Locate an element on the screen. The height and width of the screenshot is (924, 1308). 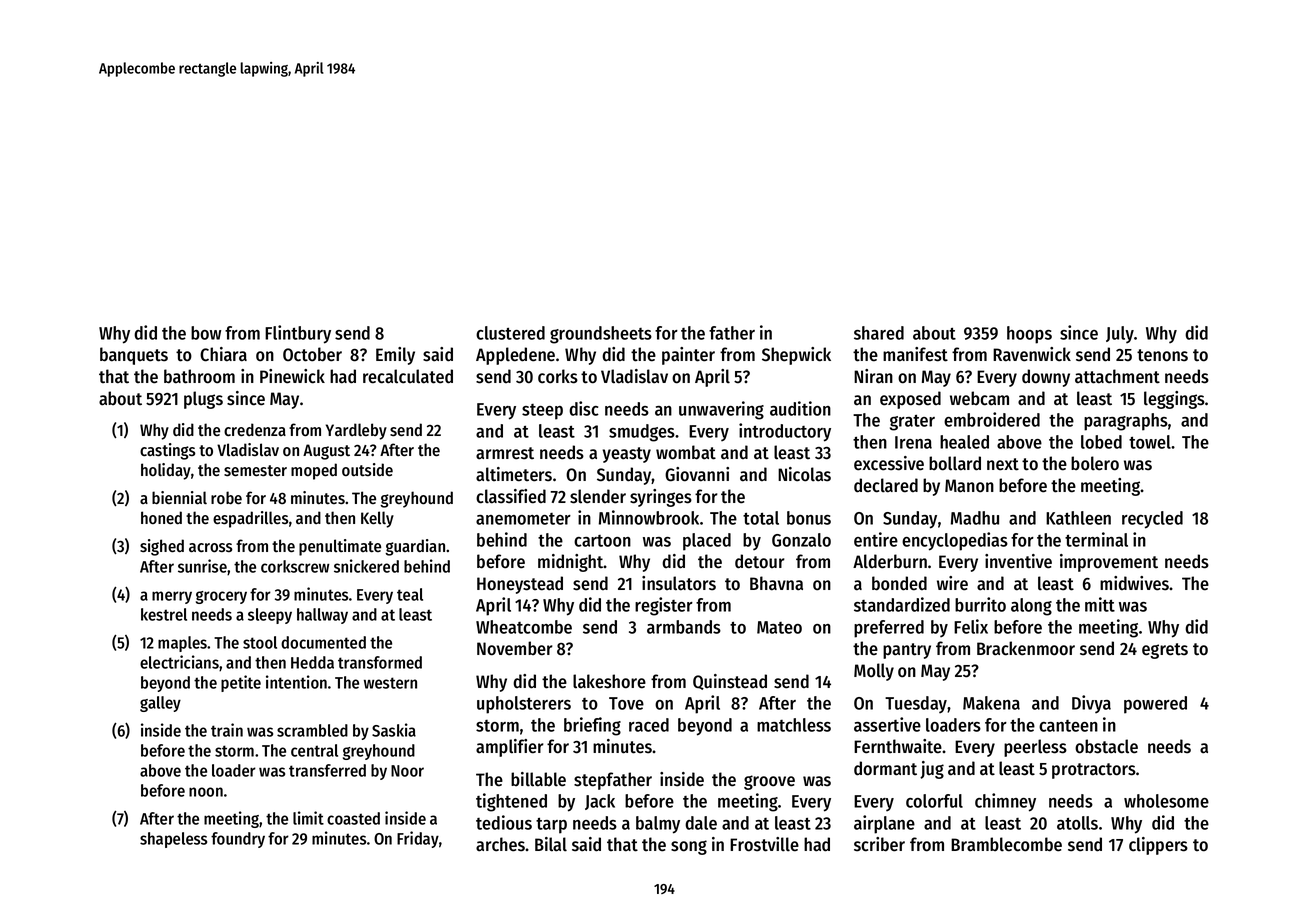
shapeless is located at coordinates (173, 840).
